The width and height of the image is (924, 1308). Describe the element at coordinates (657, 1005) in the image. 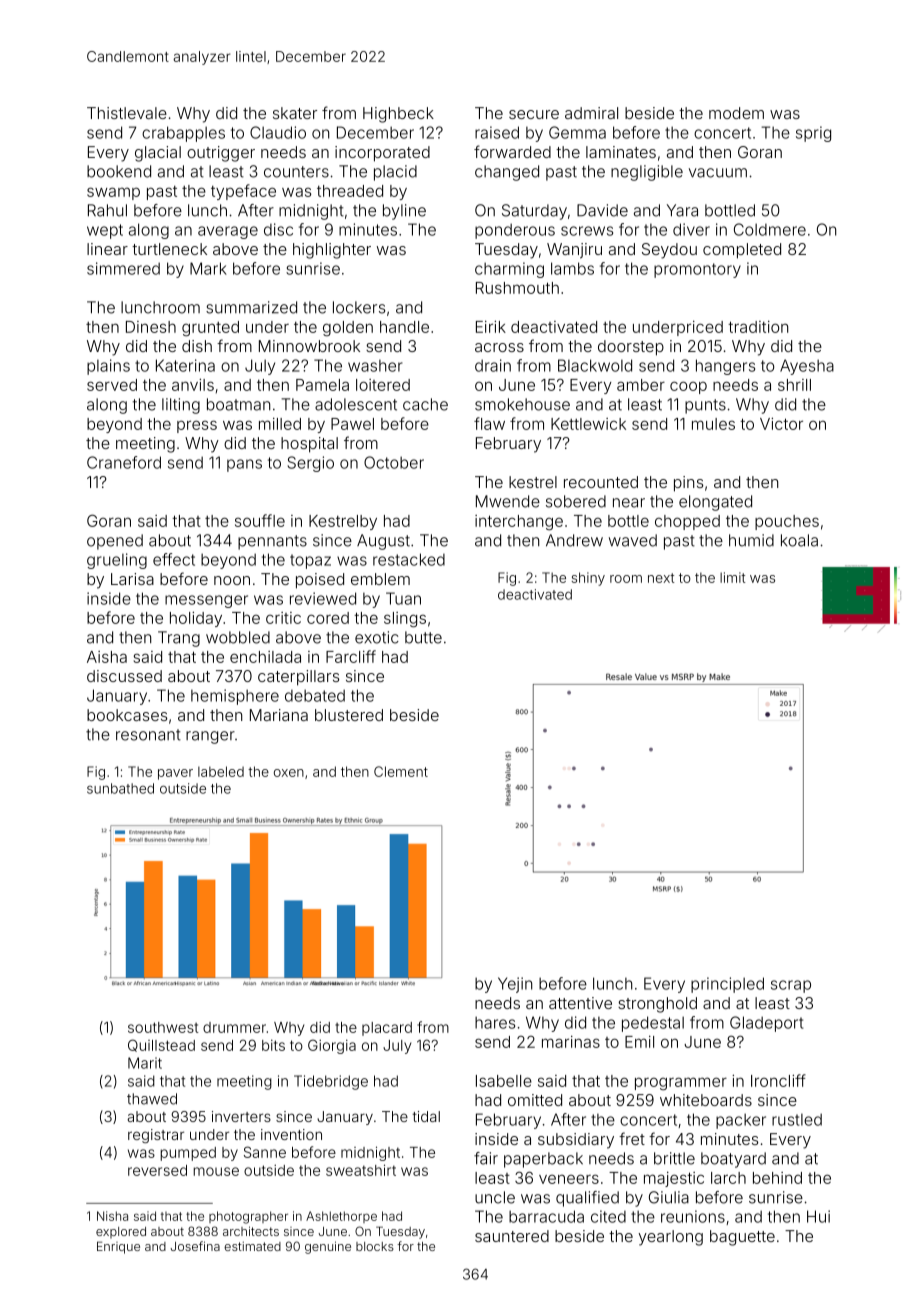

I see `stronghold` at that location.
